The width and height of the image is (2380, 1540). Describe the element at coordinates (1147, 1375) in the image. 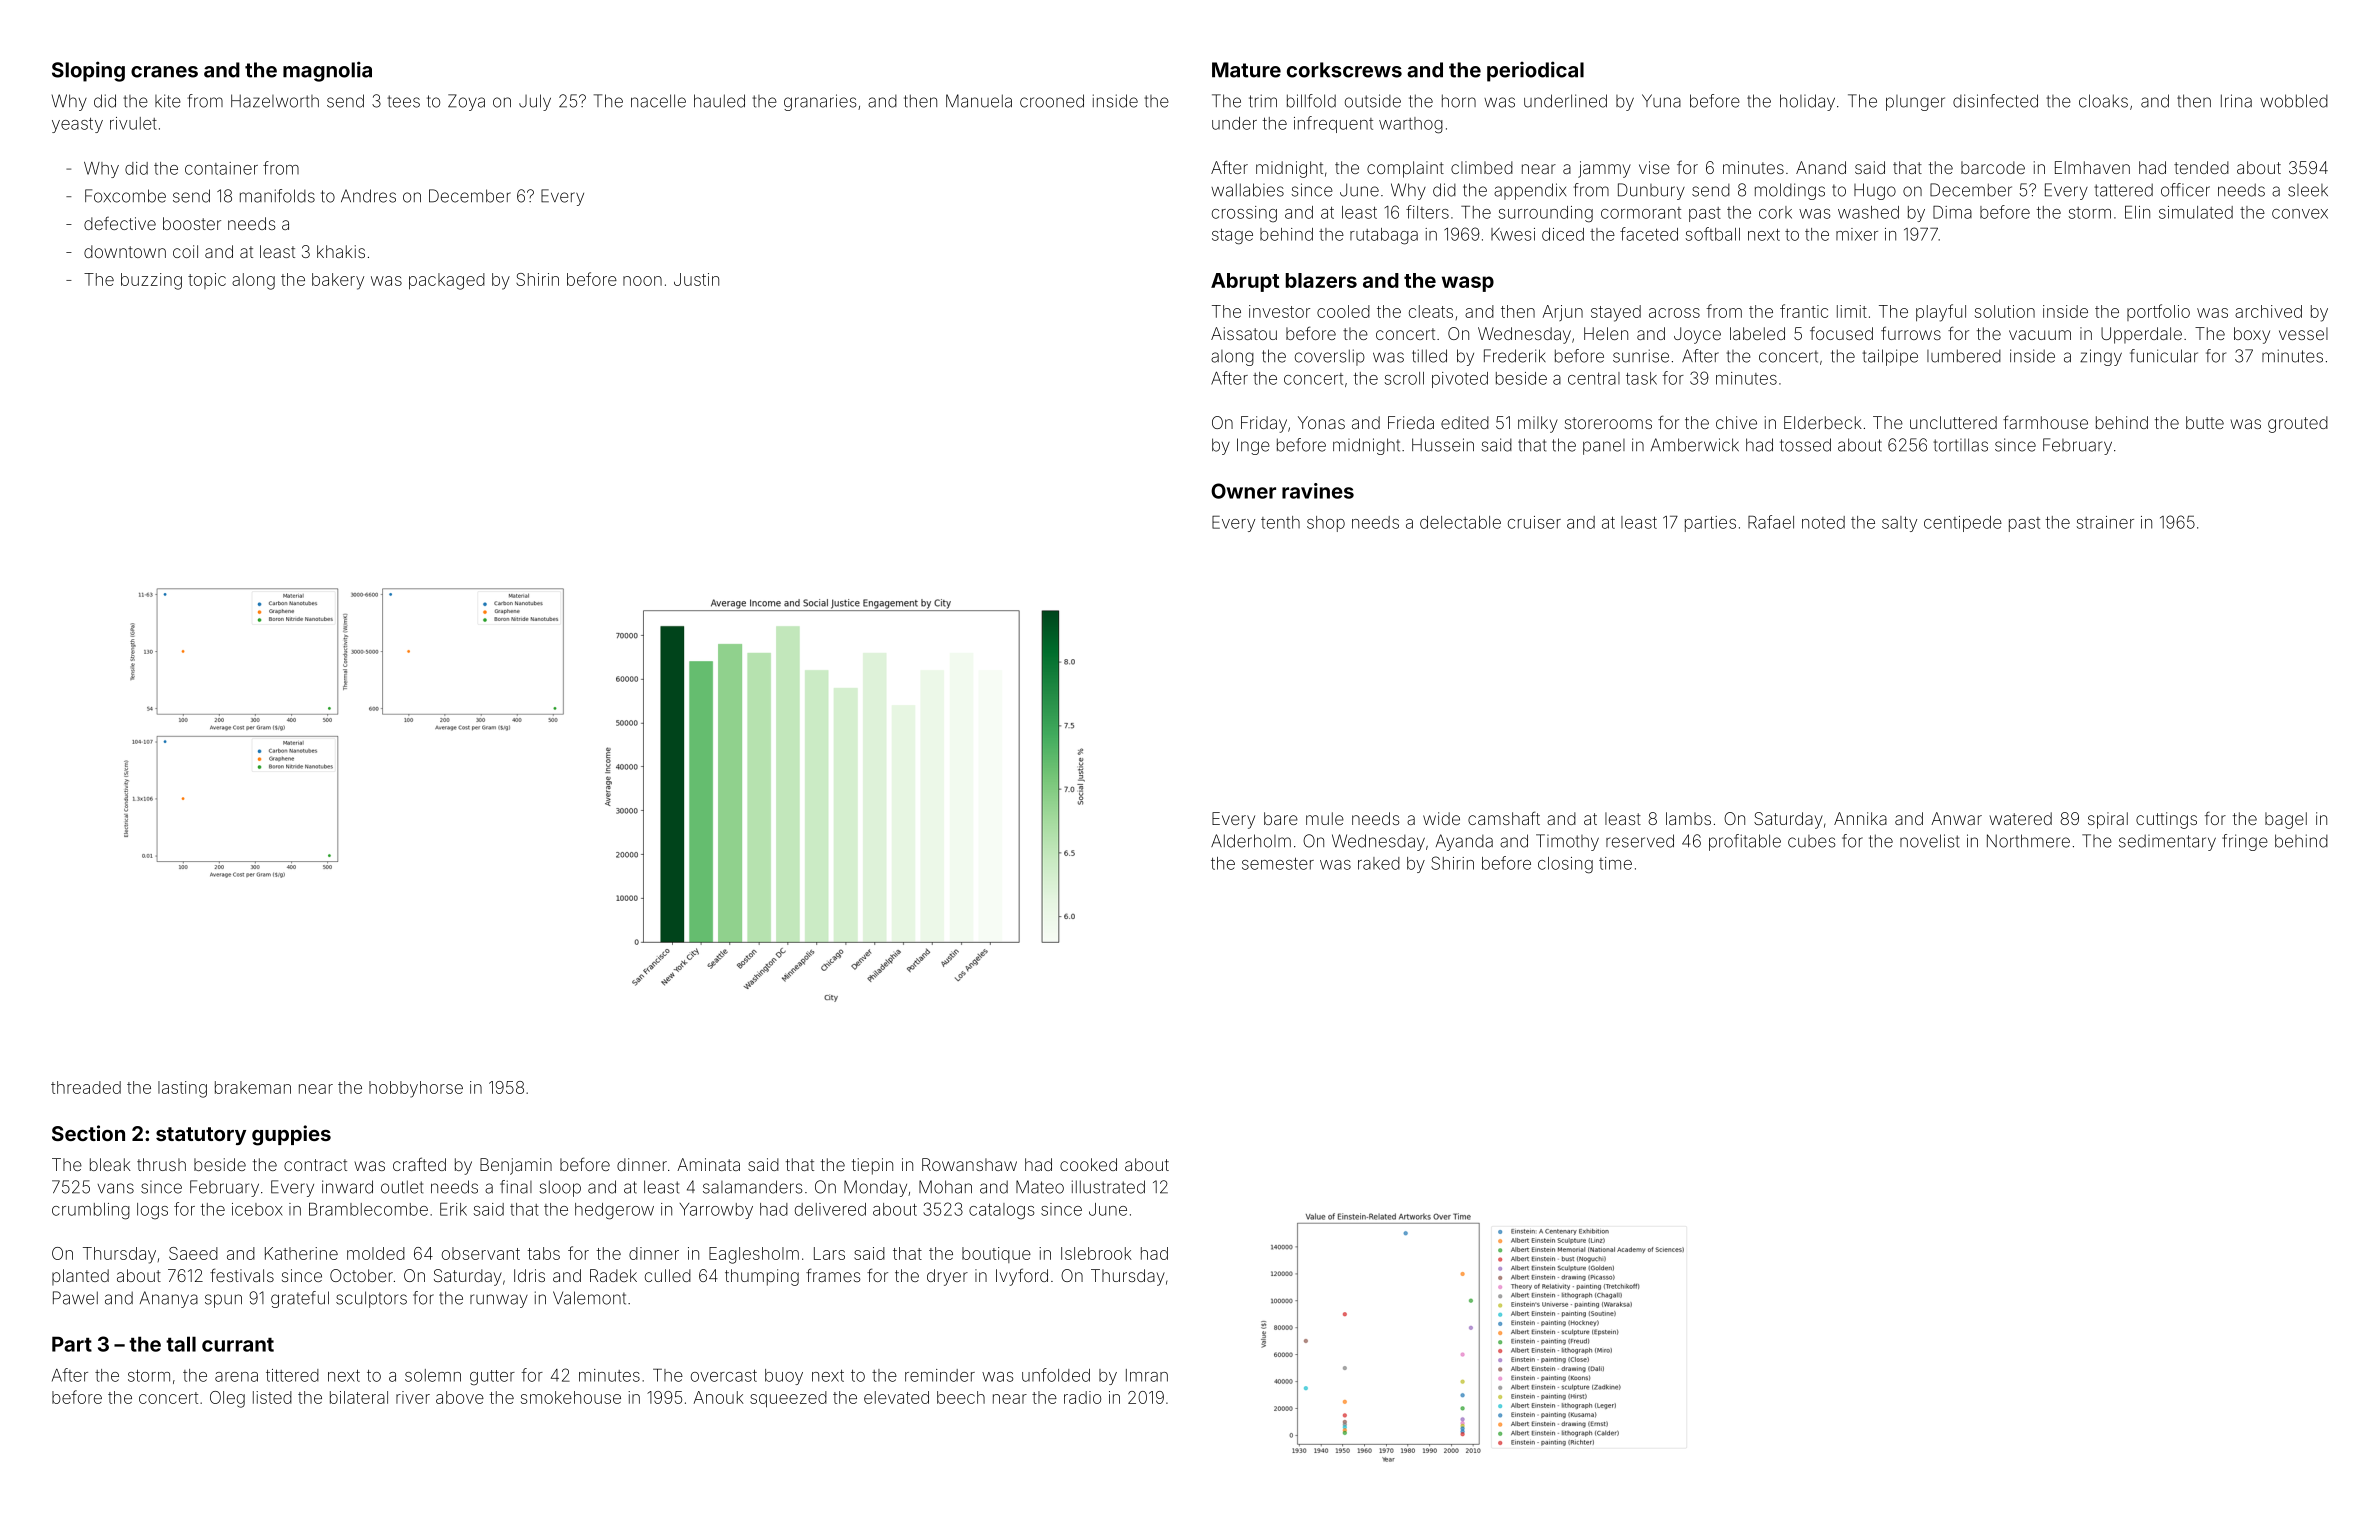

I see `Imran` at that location.
